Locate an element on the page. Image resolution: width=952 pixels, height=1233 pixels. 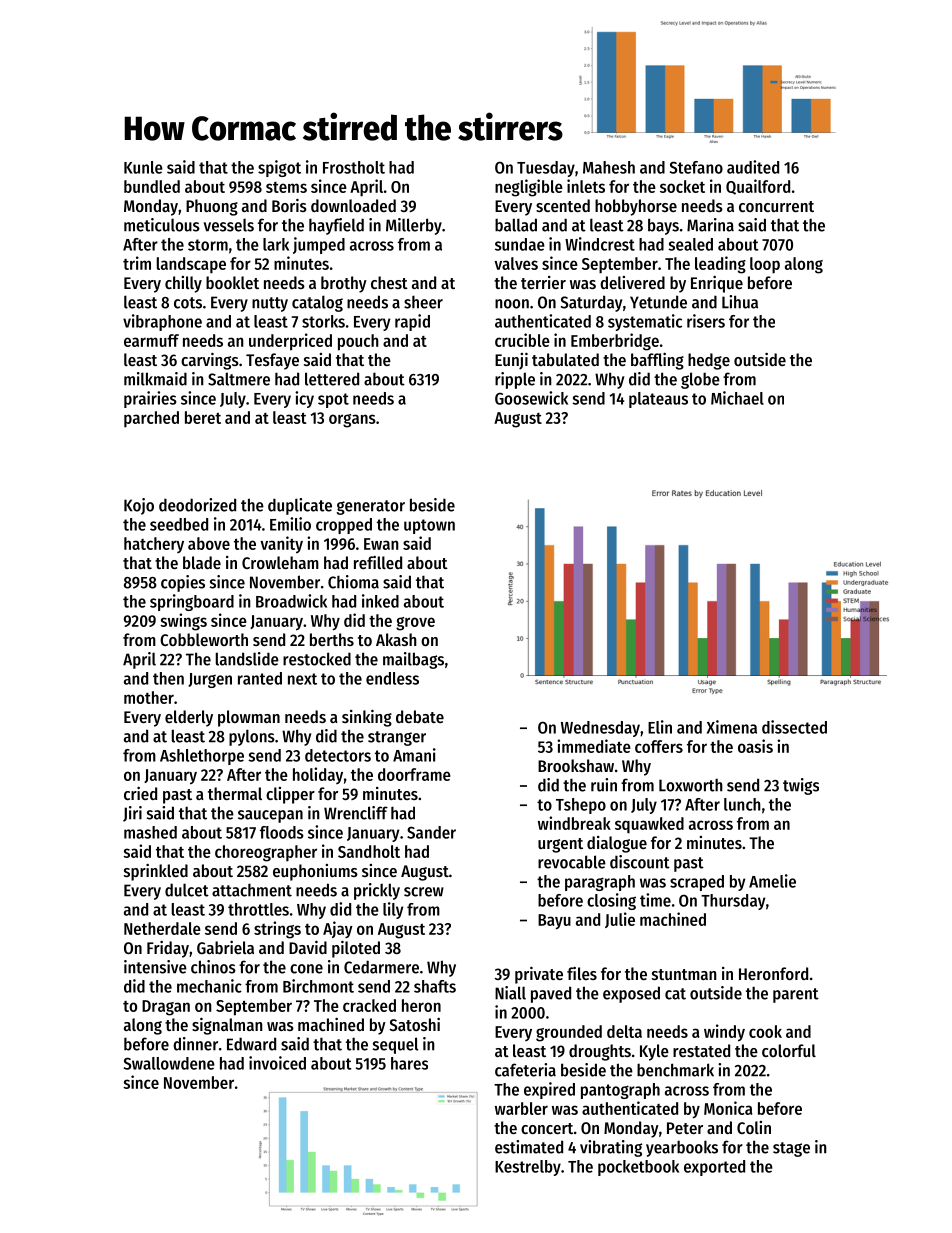
uptown is located at coordinates (429, 526).
